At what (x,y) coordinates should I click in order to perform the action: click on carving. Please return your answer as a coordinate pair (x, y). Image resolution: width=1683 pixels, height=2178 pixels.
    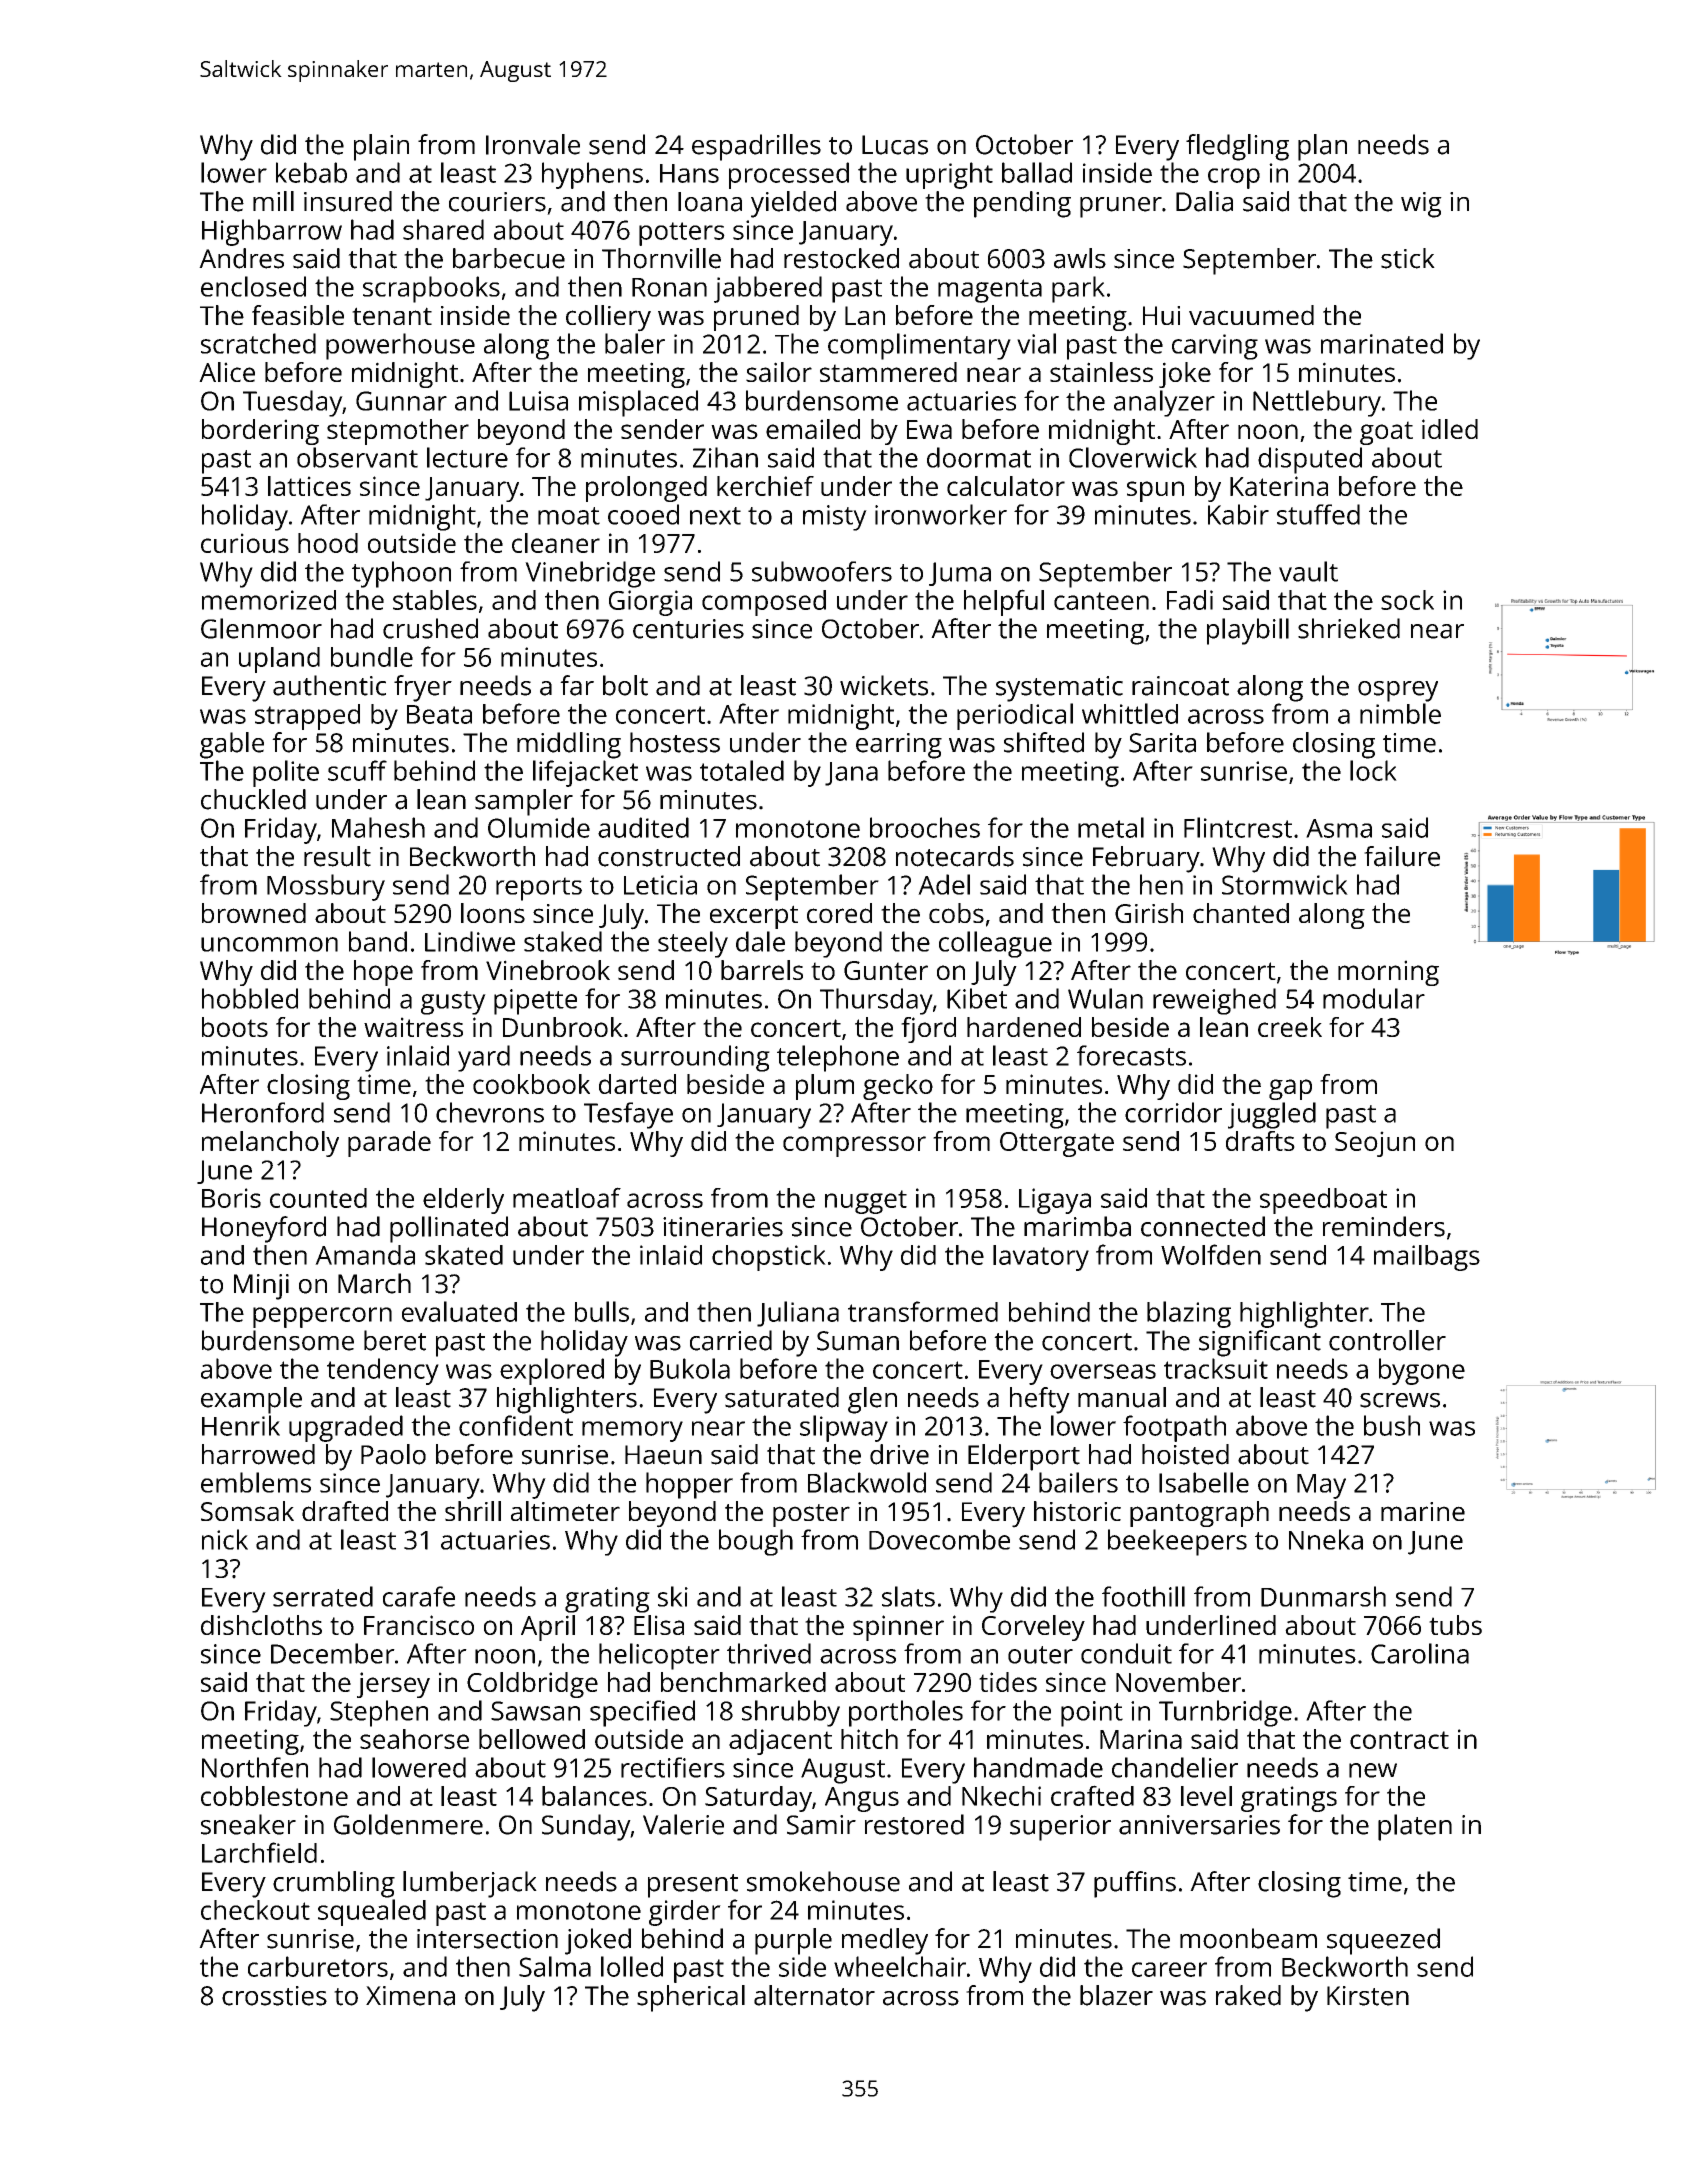
    Looking at the image, I should click on (1215, 347).
